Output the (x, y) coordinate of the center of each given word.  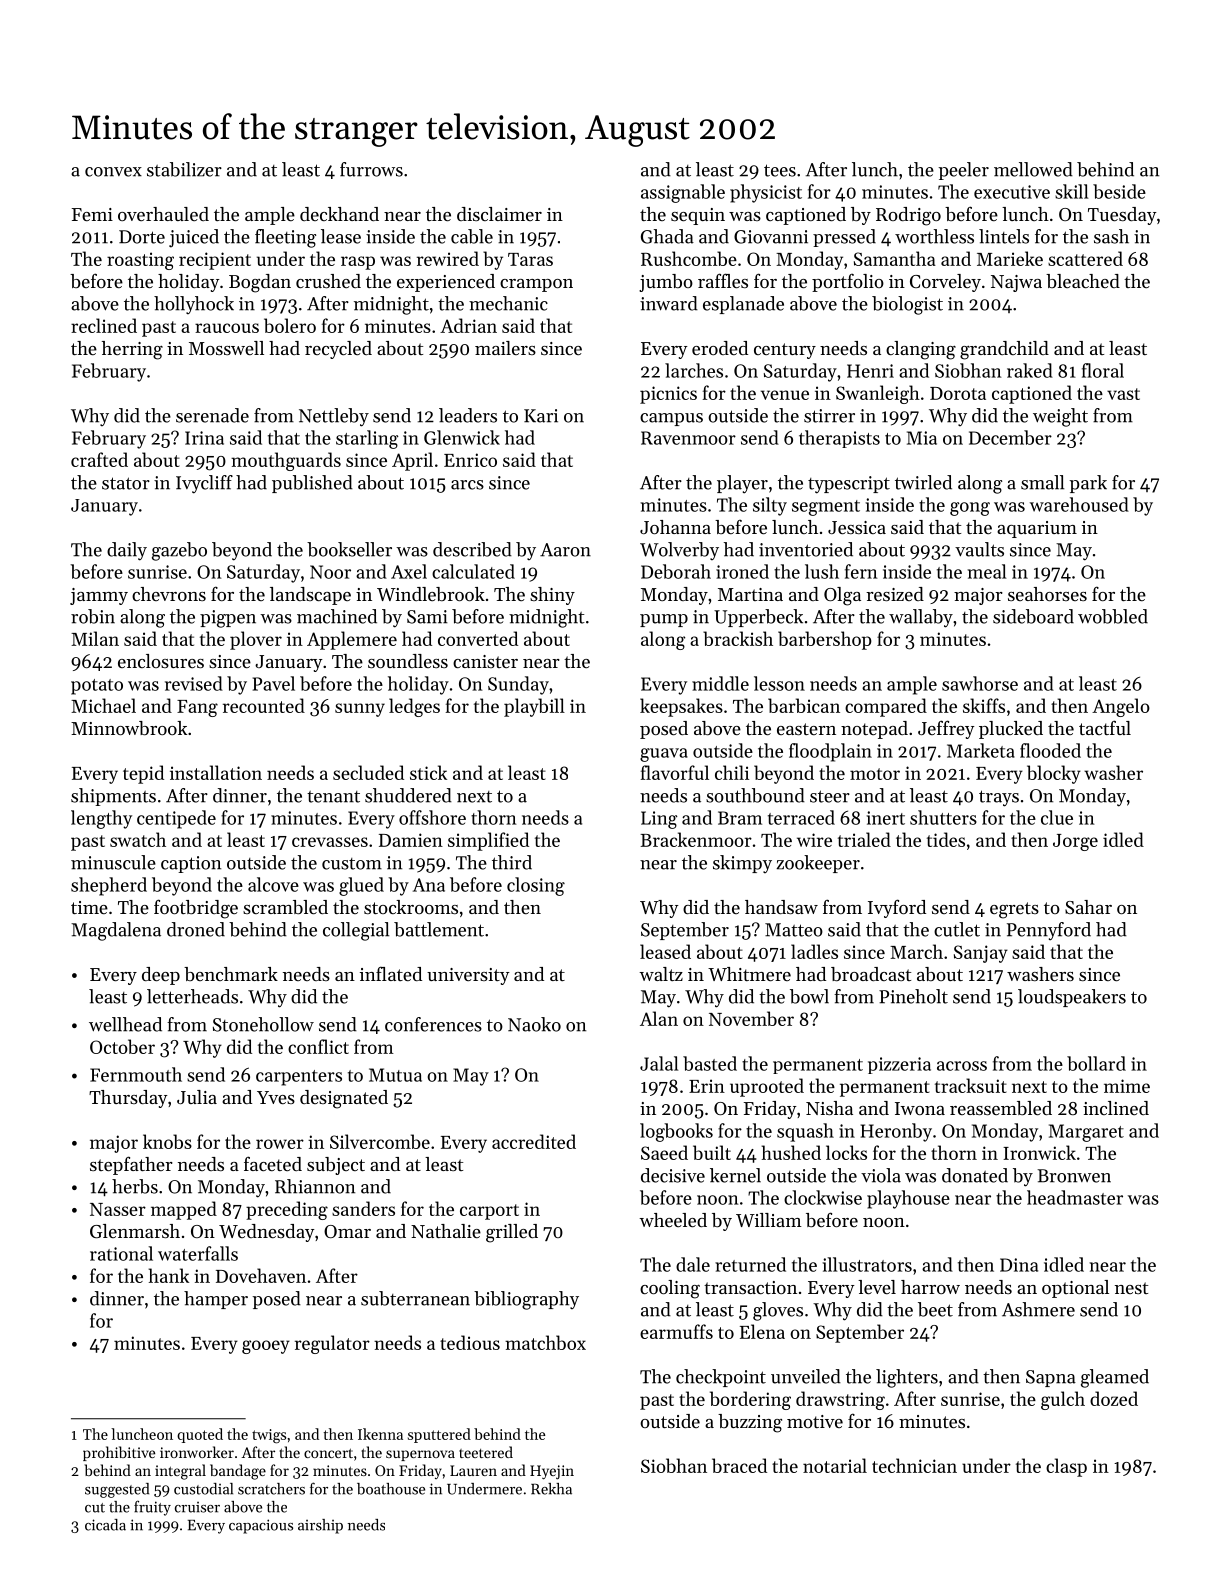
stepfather (131, 1165)
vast (1123, 394)
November (751, 1018)
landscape (310, 596)
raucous (227, 328)
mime (1127, 1086)
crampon (536, 285)
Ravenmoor (688, 438)
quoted (200, 1435)
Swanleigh (878, 394)
